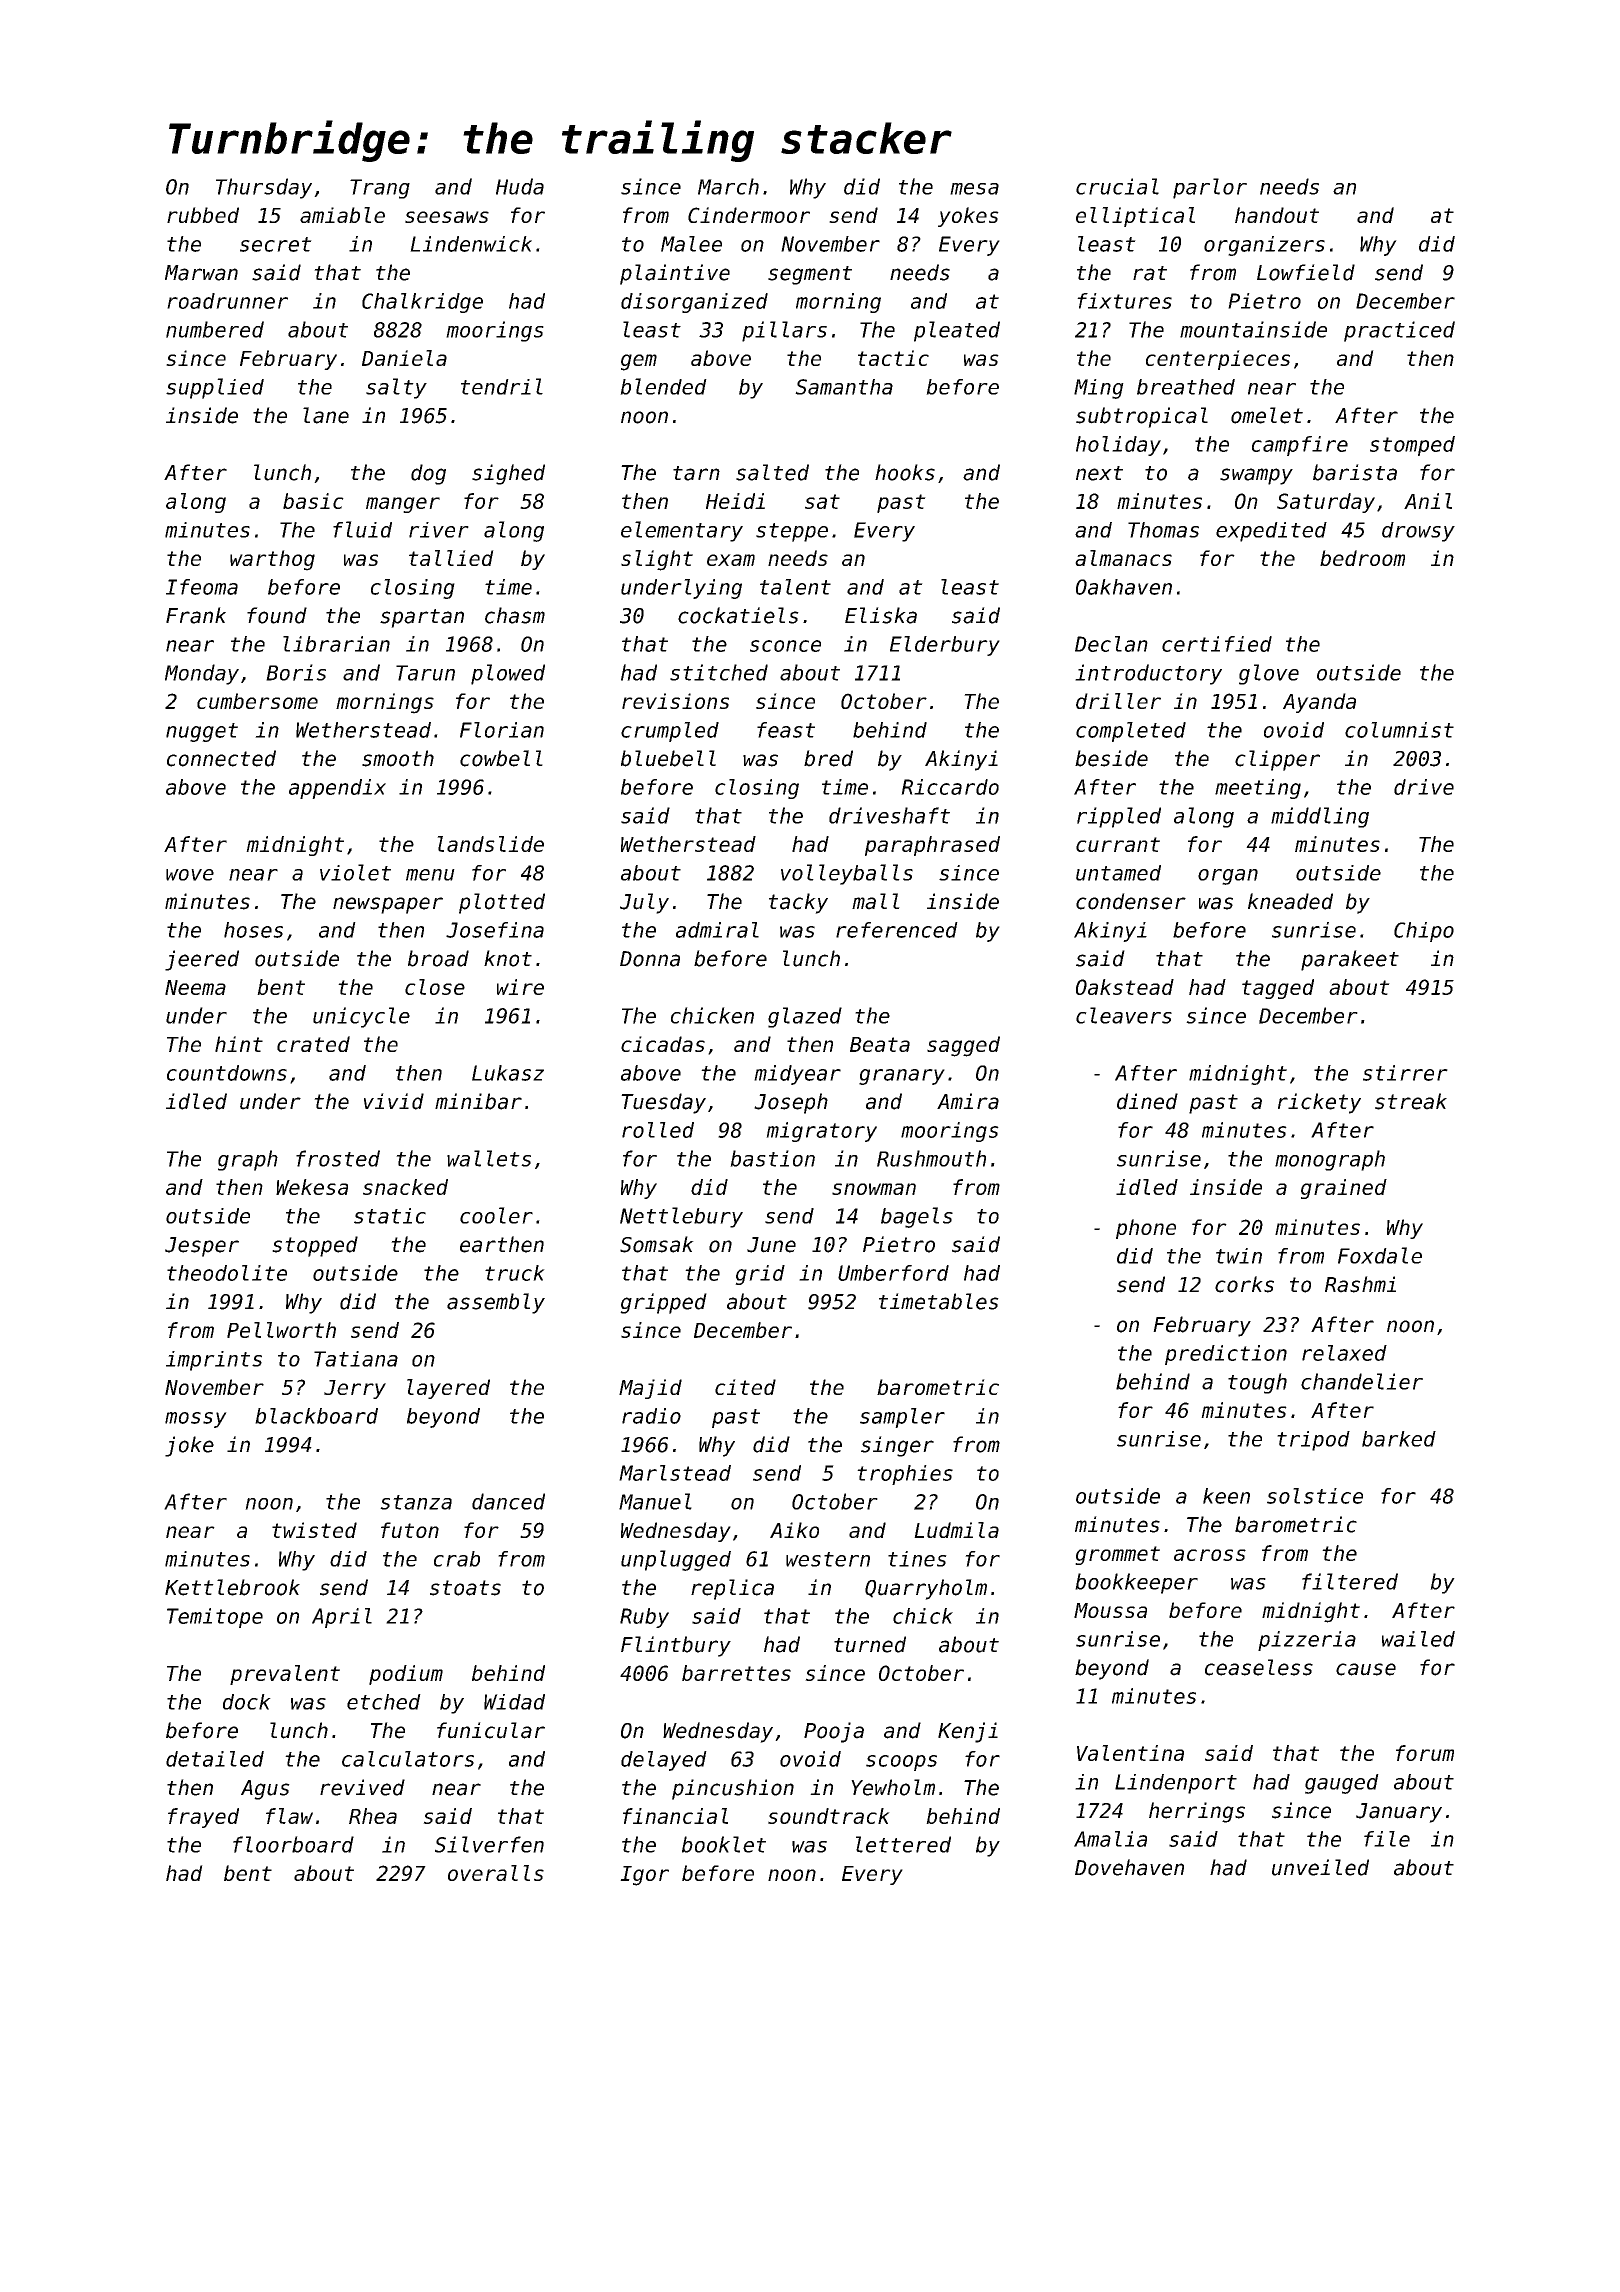  Describe the element at coordinates (1269, 674) in the screenshot. I see `glove` at that location.
